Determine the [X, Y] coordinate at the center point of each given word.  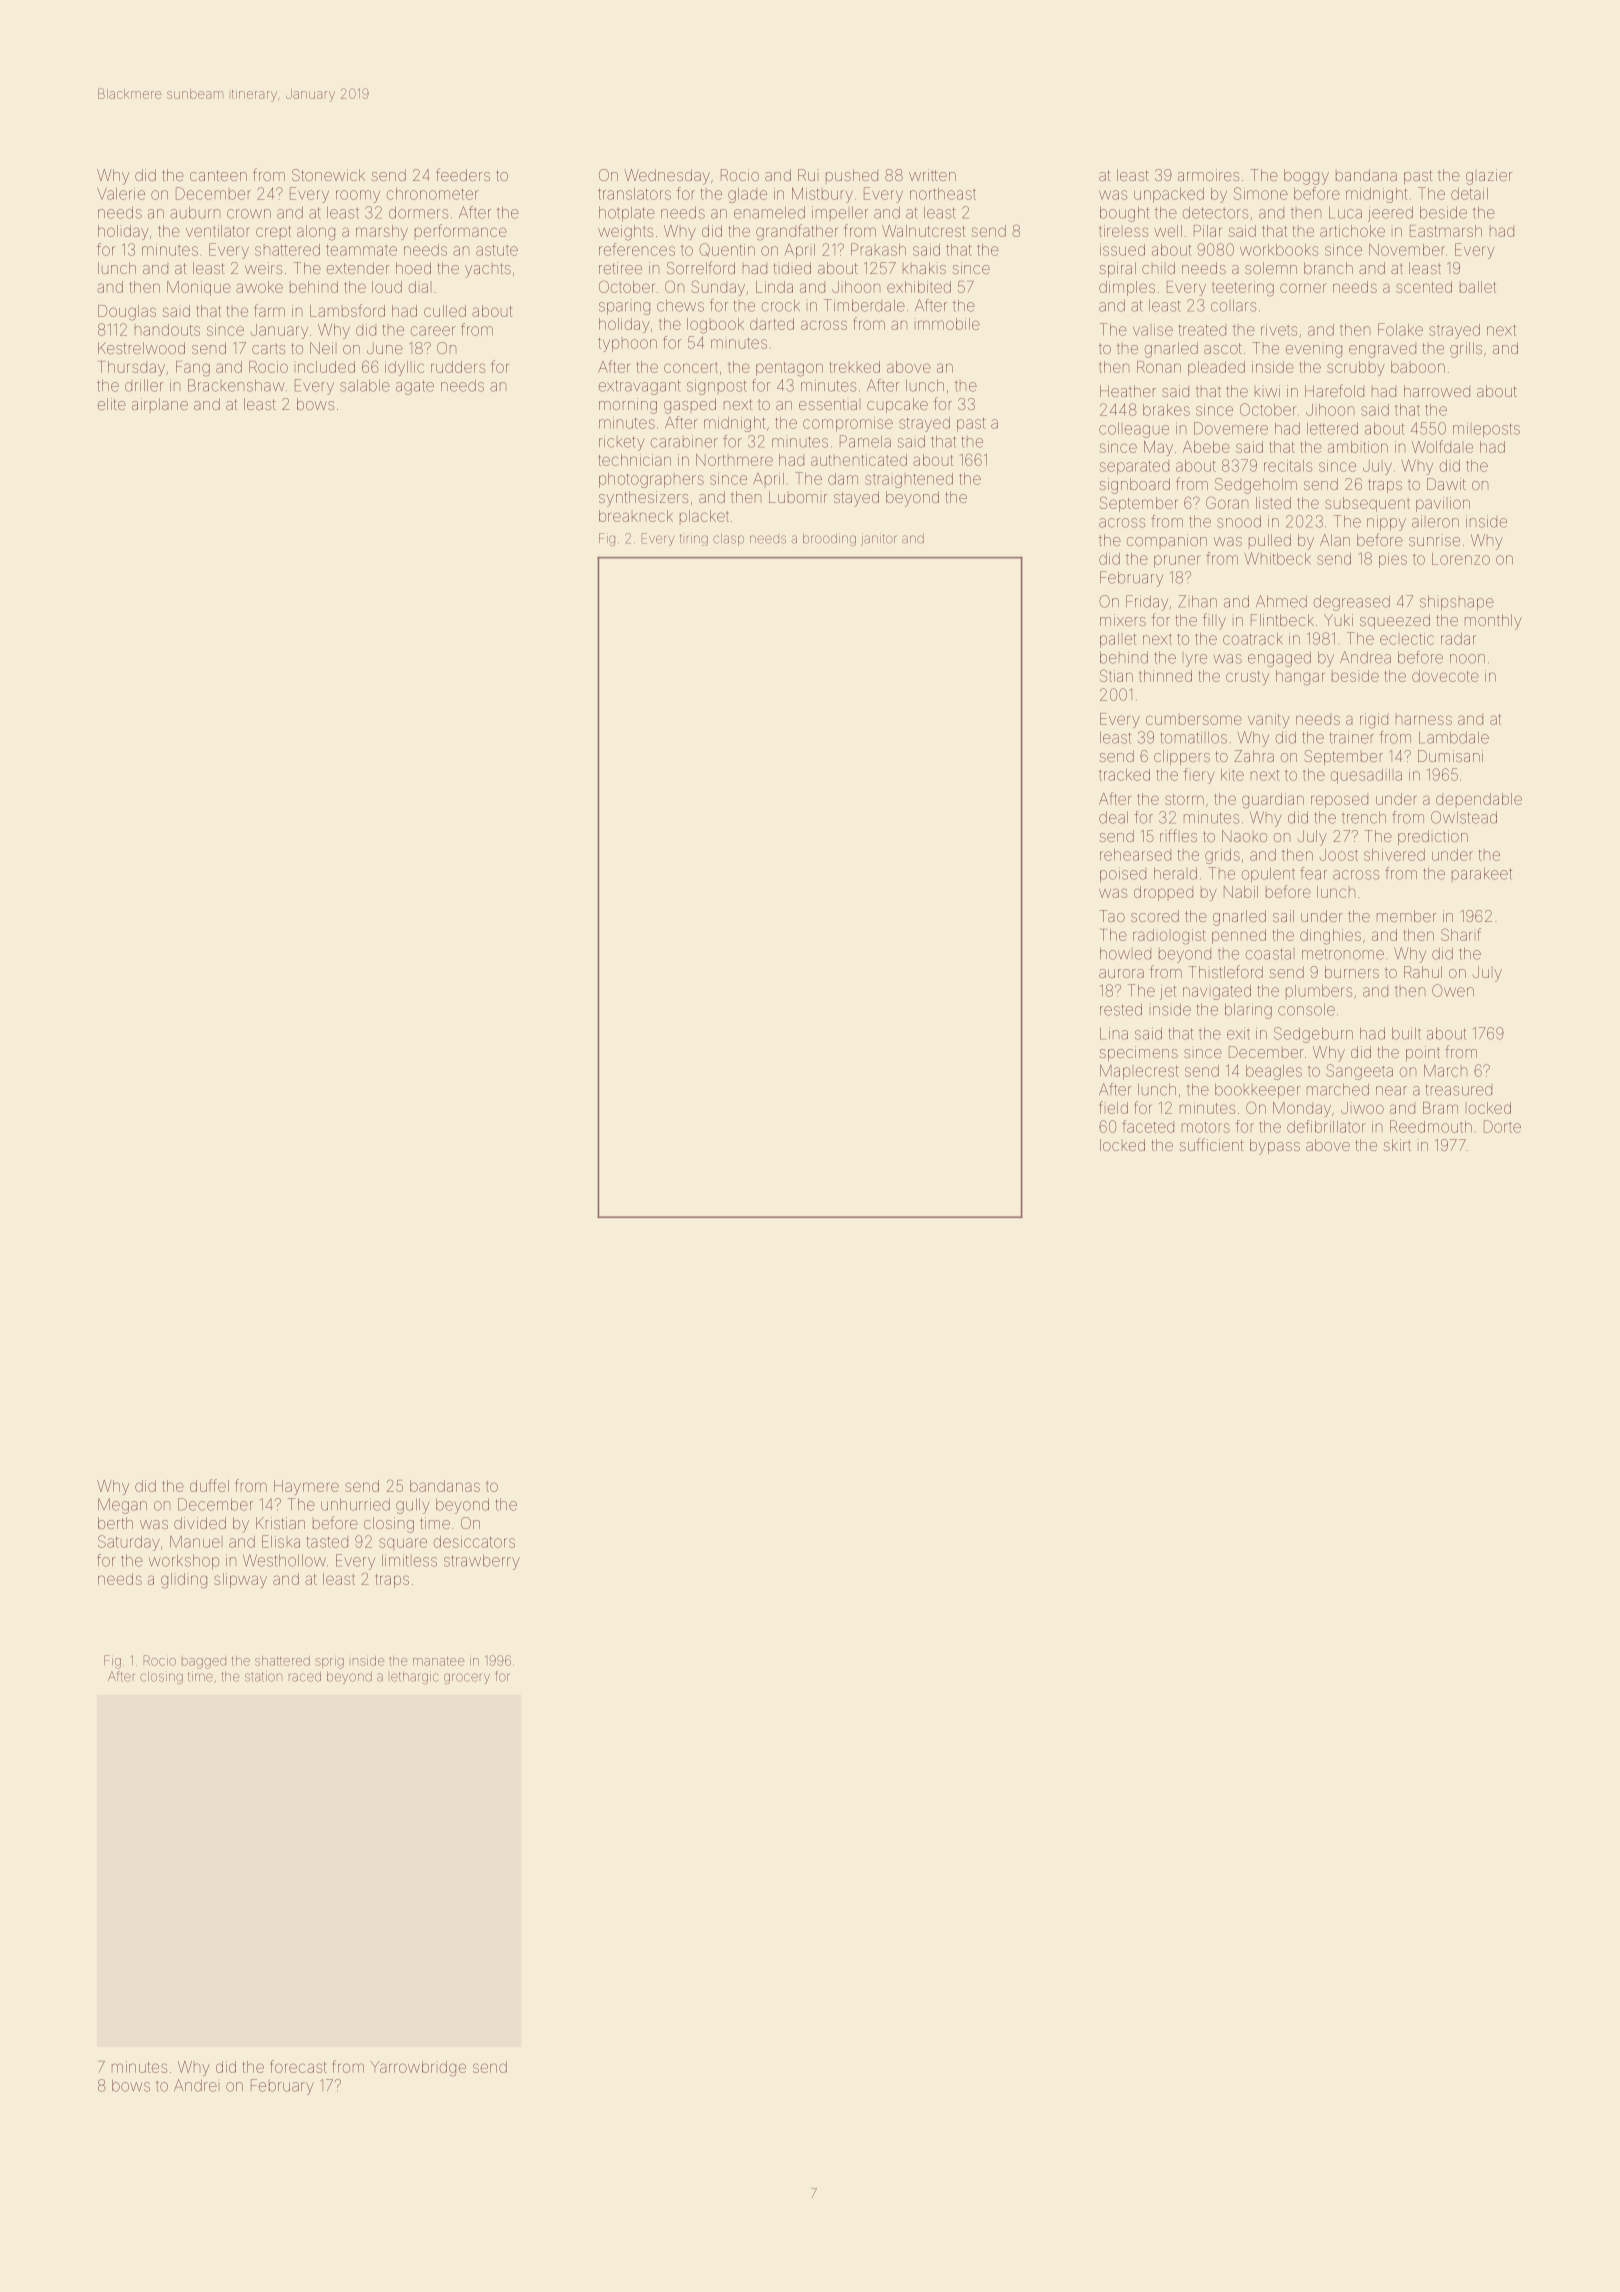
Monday [1302, 1109]
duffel [209, 1485]
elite [112, 404]
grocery [467, 1678]
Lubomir [798, 497]
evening [1314, 351]
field [1114, 1107]
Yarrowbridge [418, 2069]
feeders [463, 174]
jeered [1390, 214]
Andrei [195, 2085]
